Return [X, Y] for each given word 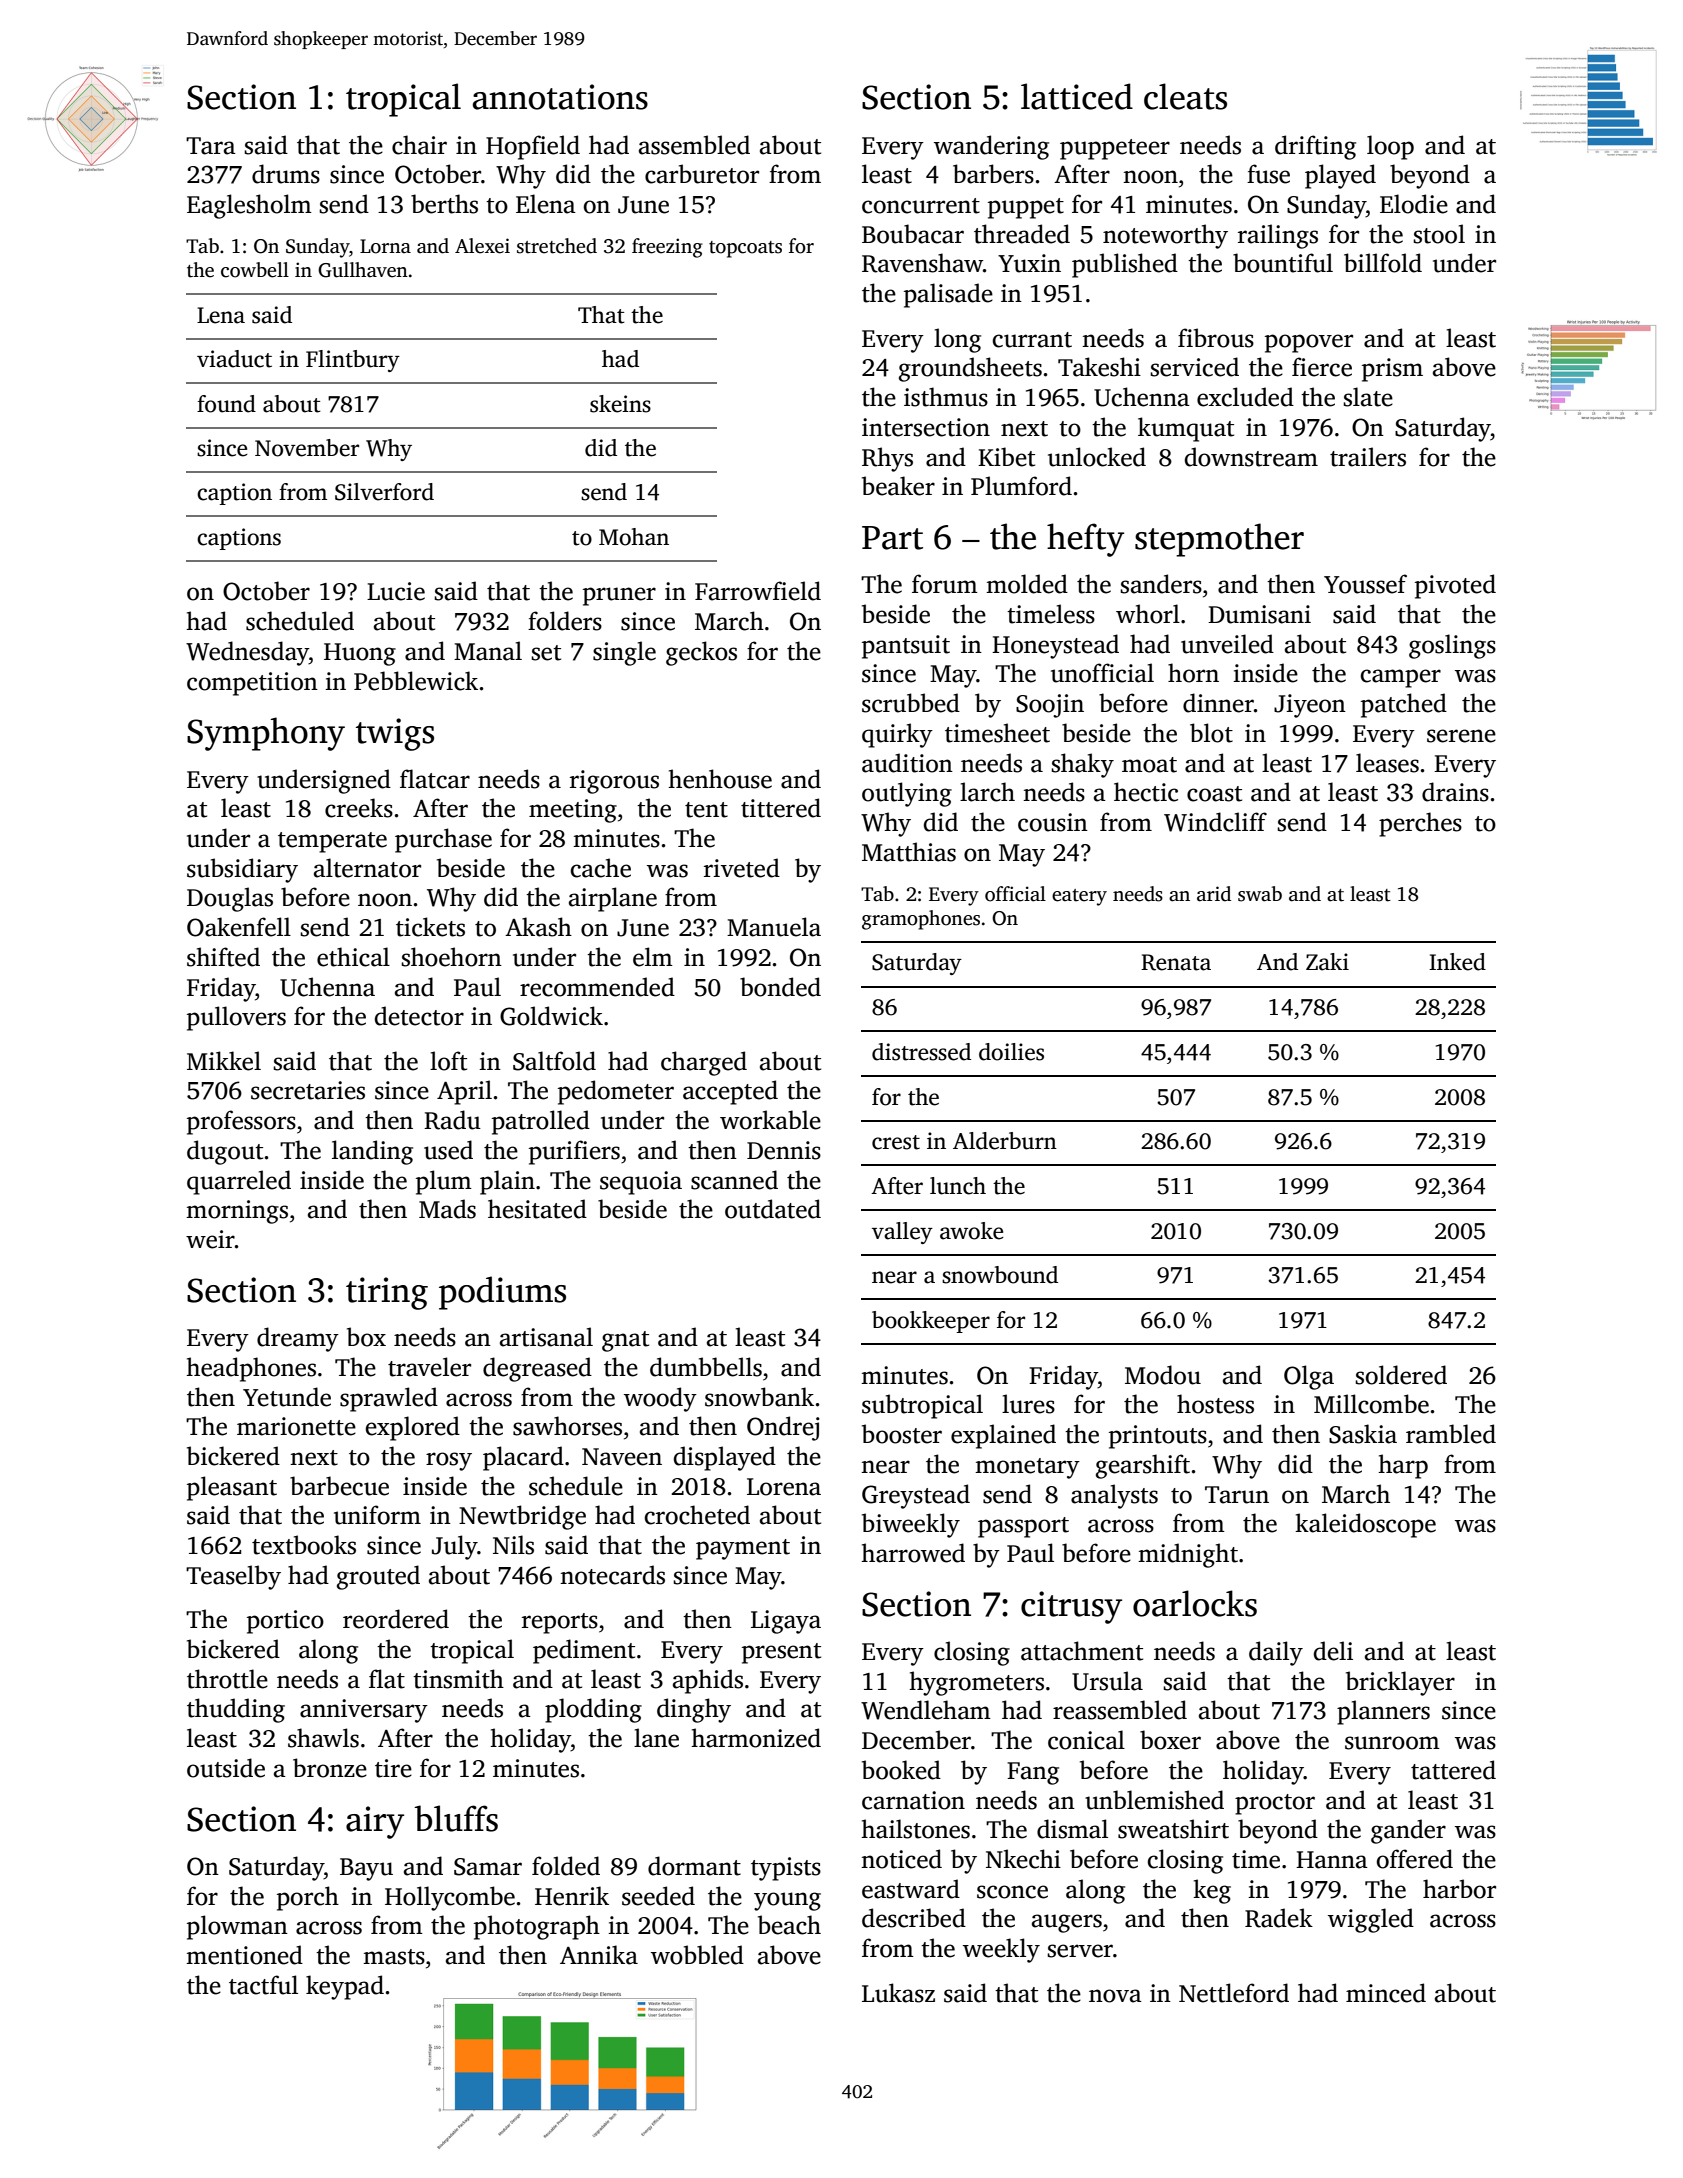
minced [1386, 1993]
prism [1392, 370]
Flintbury [353, 361]
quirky [897, 735]
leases [1387, 763]
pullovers [236, 1018]
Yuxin [1029, 263]
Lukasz [898, 1993]
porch [308, 1898]
